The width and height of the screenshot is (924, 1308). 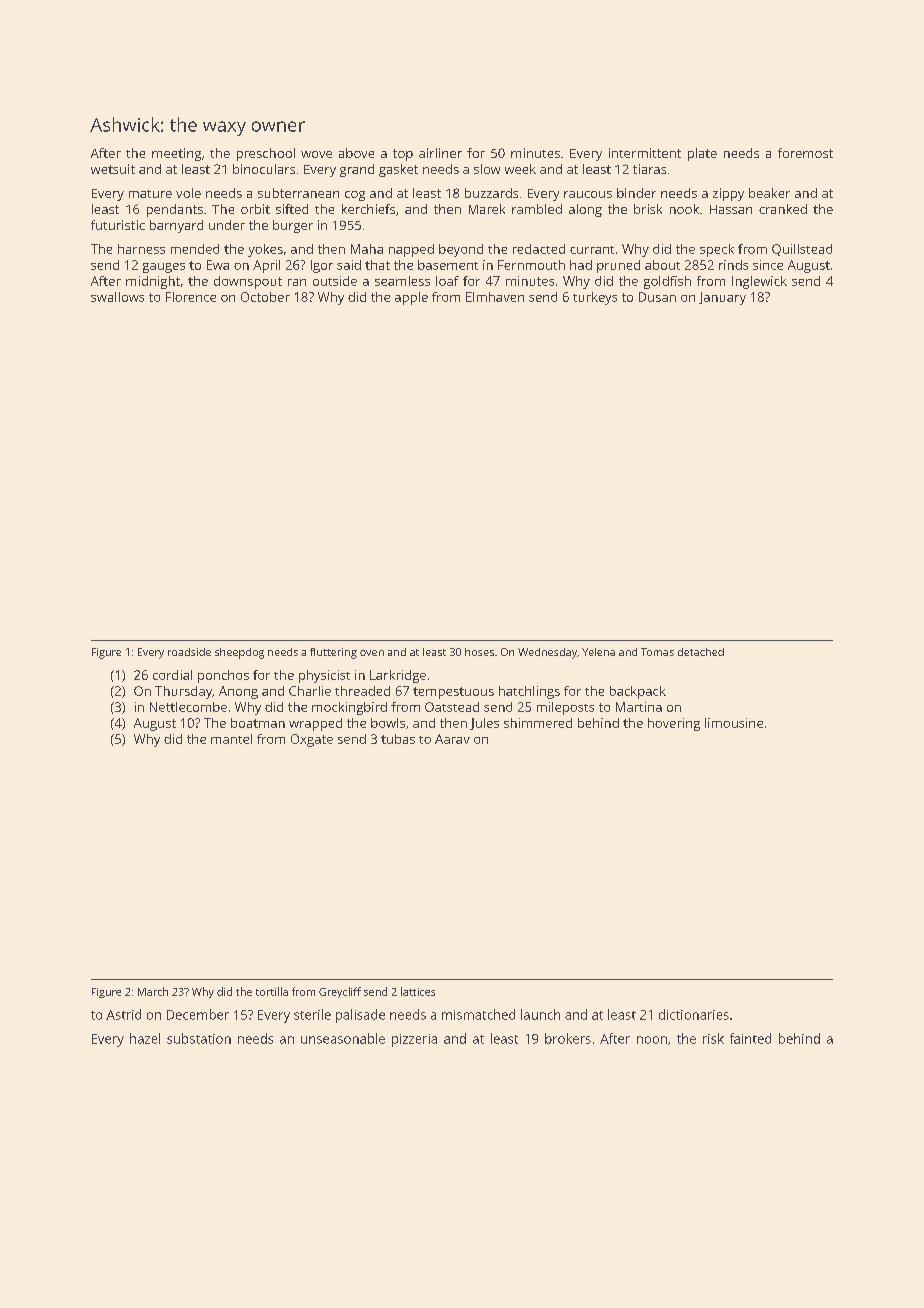 I want to click on Florence, so click(x=191, y=297).
